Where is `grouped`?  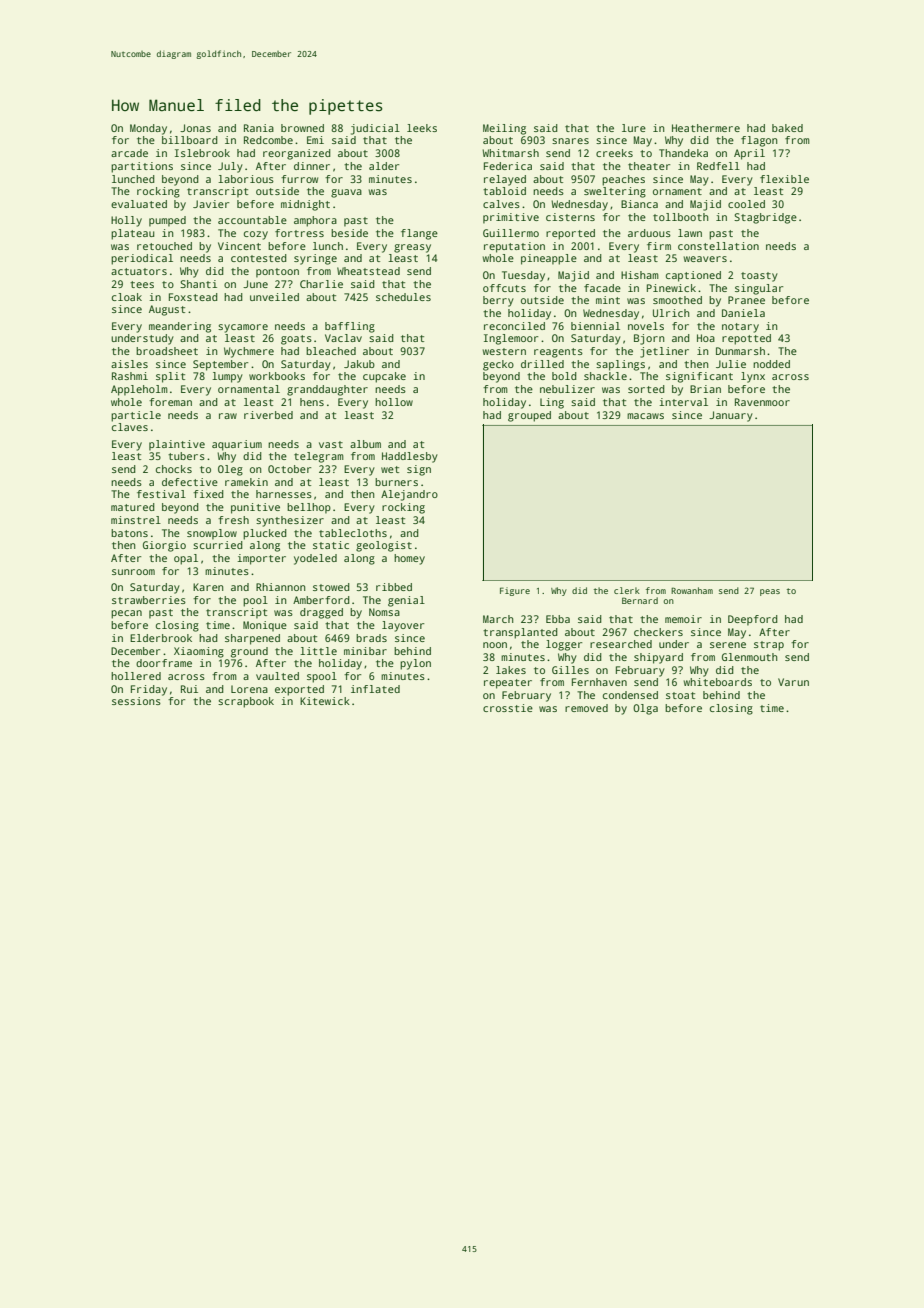 grouped is located at coordinates (529, 416).
